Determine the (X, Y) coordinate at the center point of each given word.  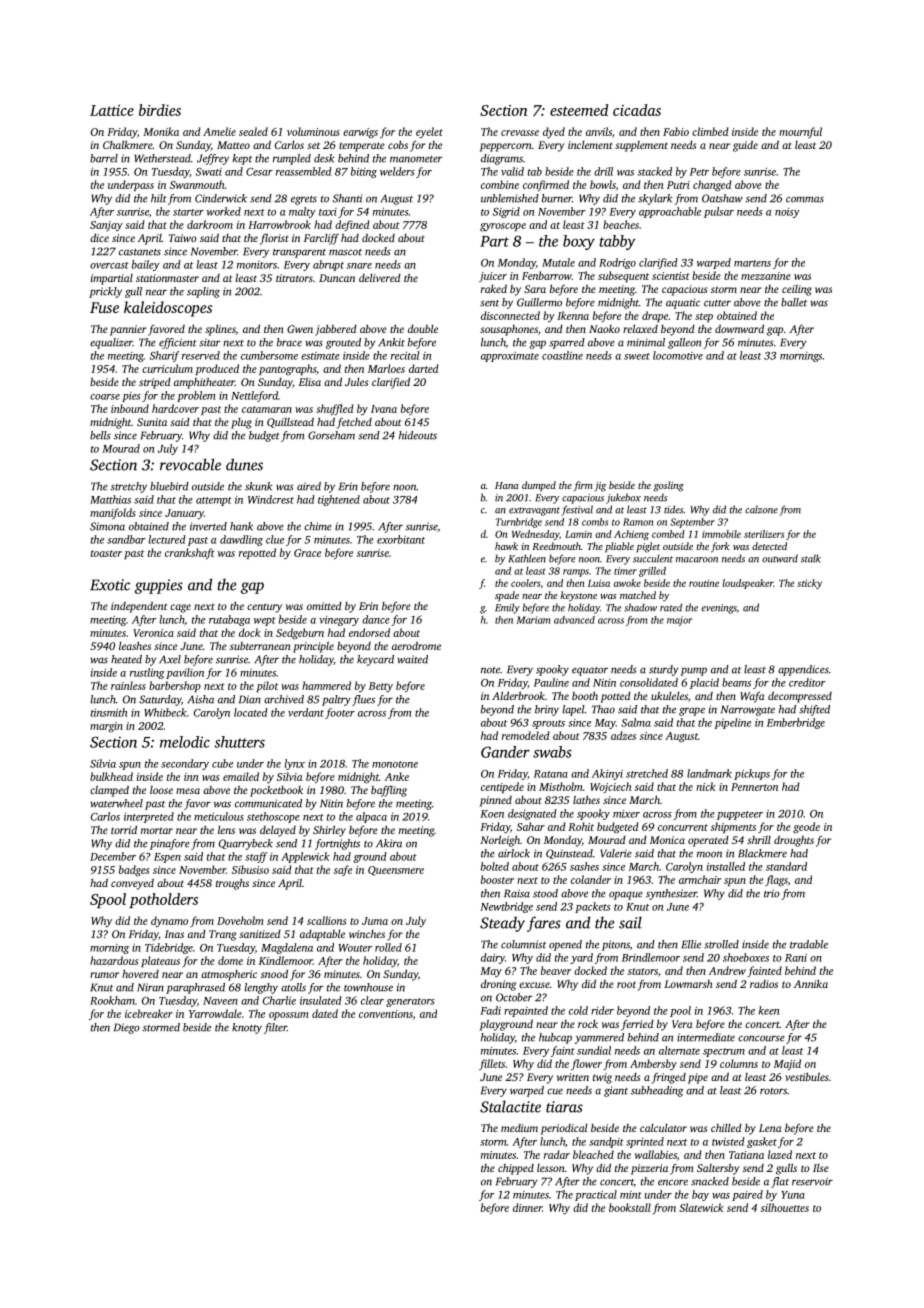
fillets (492, 1064)
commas (805, 199)
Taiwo (183, 238)
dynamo (169, 921)
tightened (339, 500)
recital (405, 355)
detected (769, 546)
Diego (127, 1028)
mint (631, 1195)
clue (275, 539)
